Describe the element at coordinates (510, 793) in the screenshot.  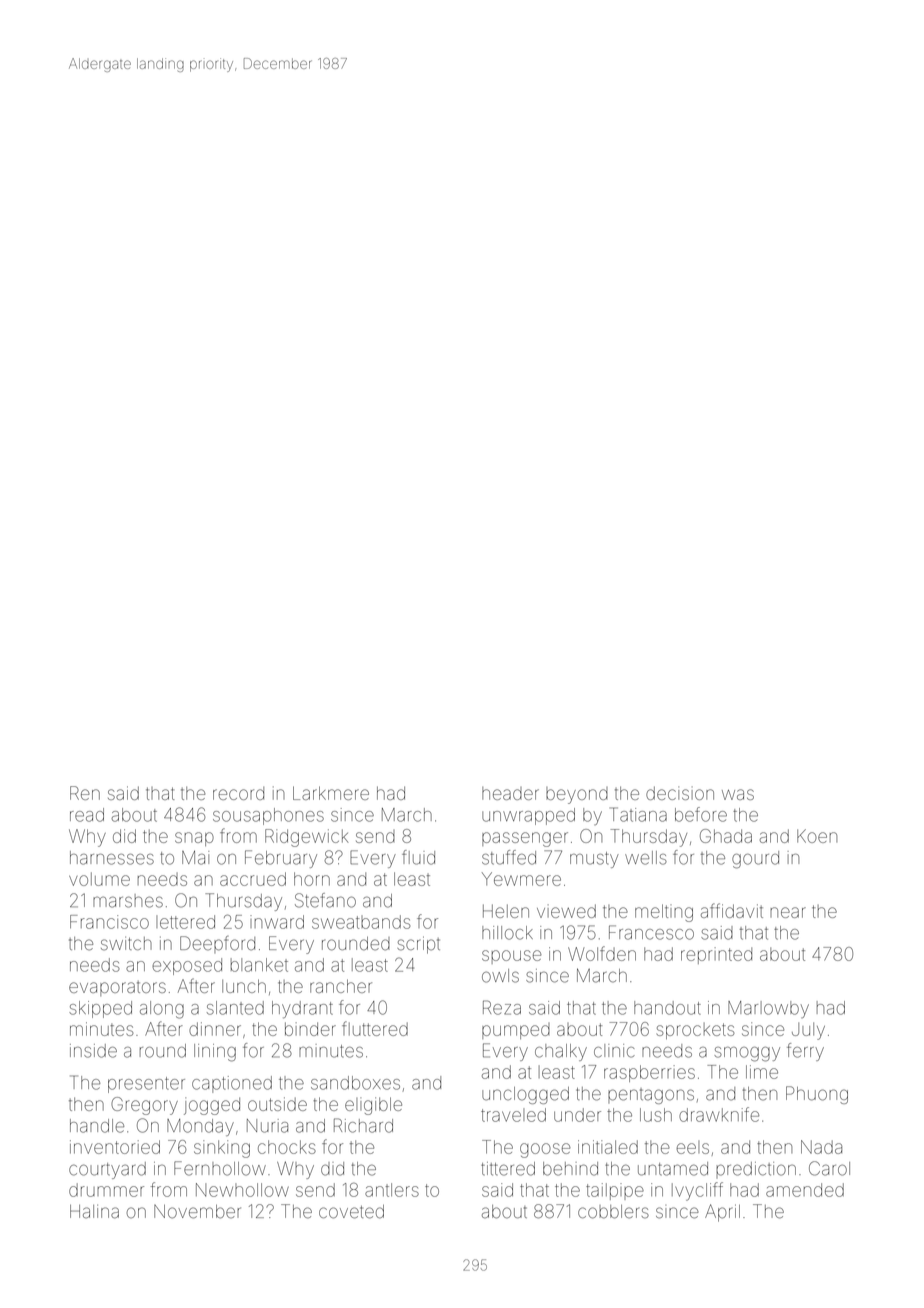
I see `header` at that location.
